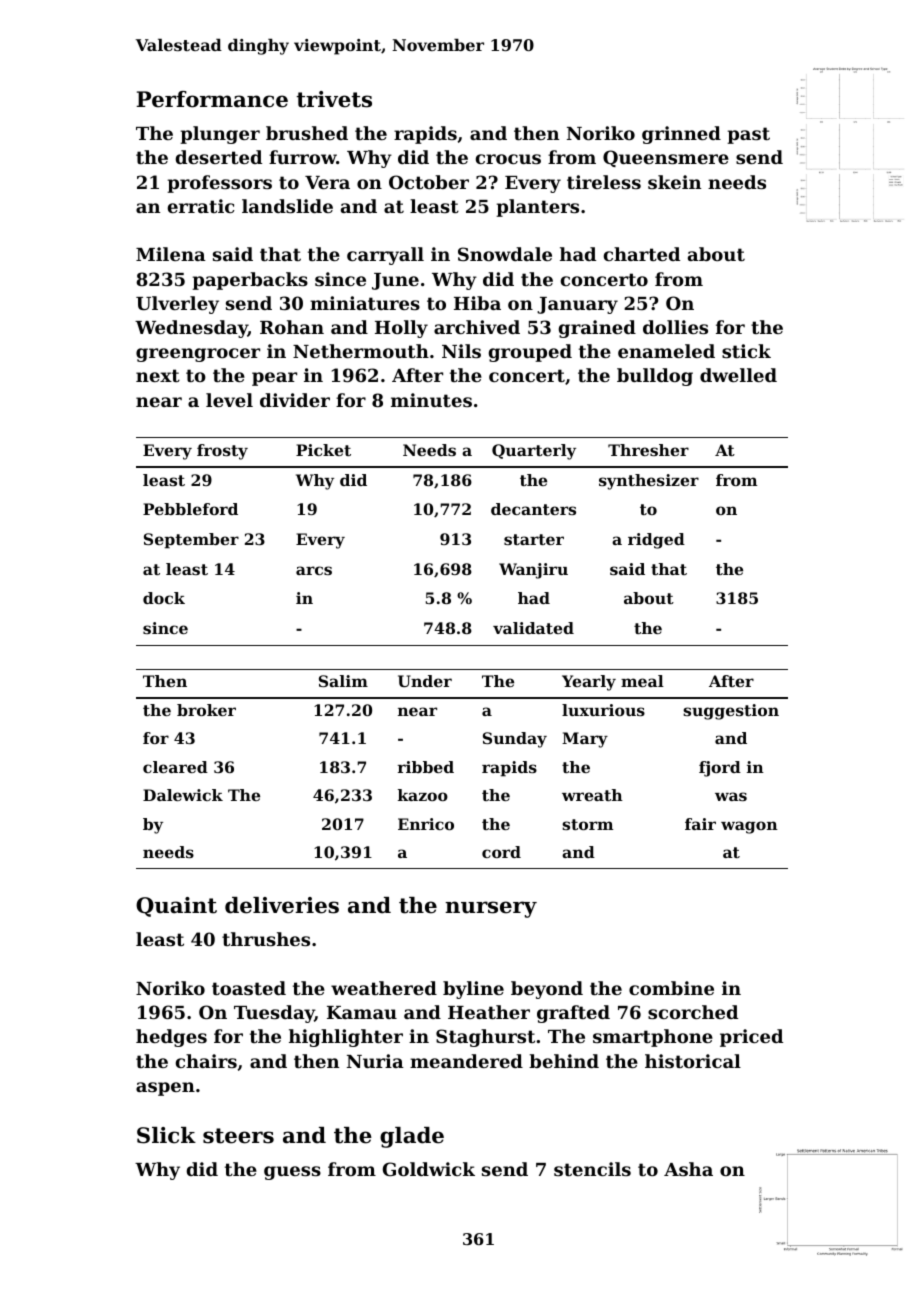 The height and width of the screenshot is (1314, 924). I want to click on broker, so click(206, 710).
